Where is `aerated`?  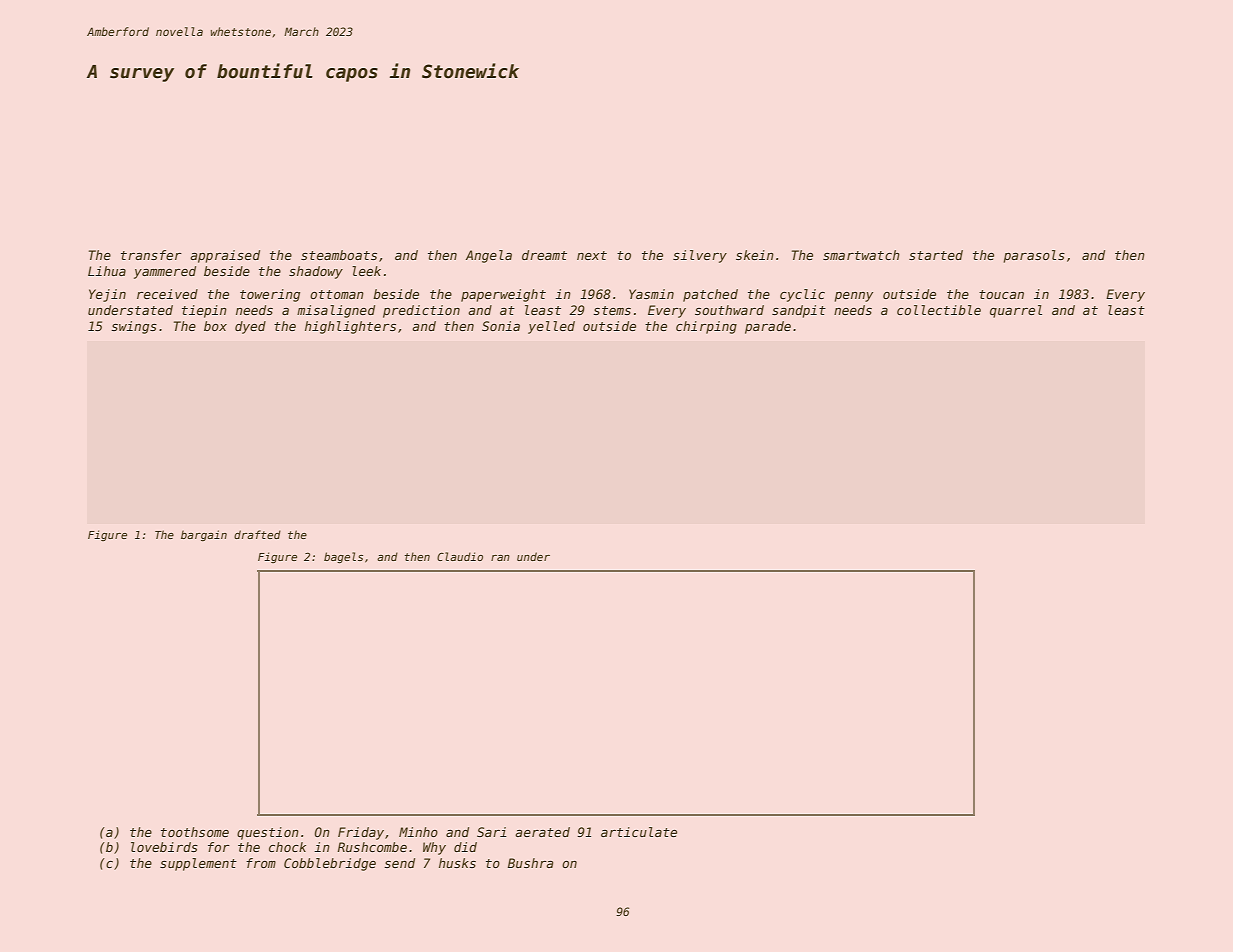 aerated is located at coordinates (542, 832).
